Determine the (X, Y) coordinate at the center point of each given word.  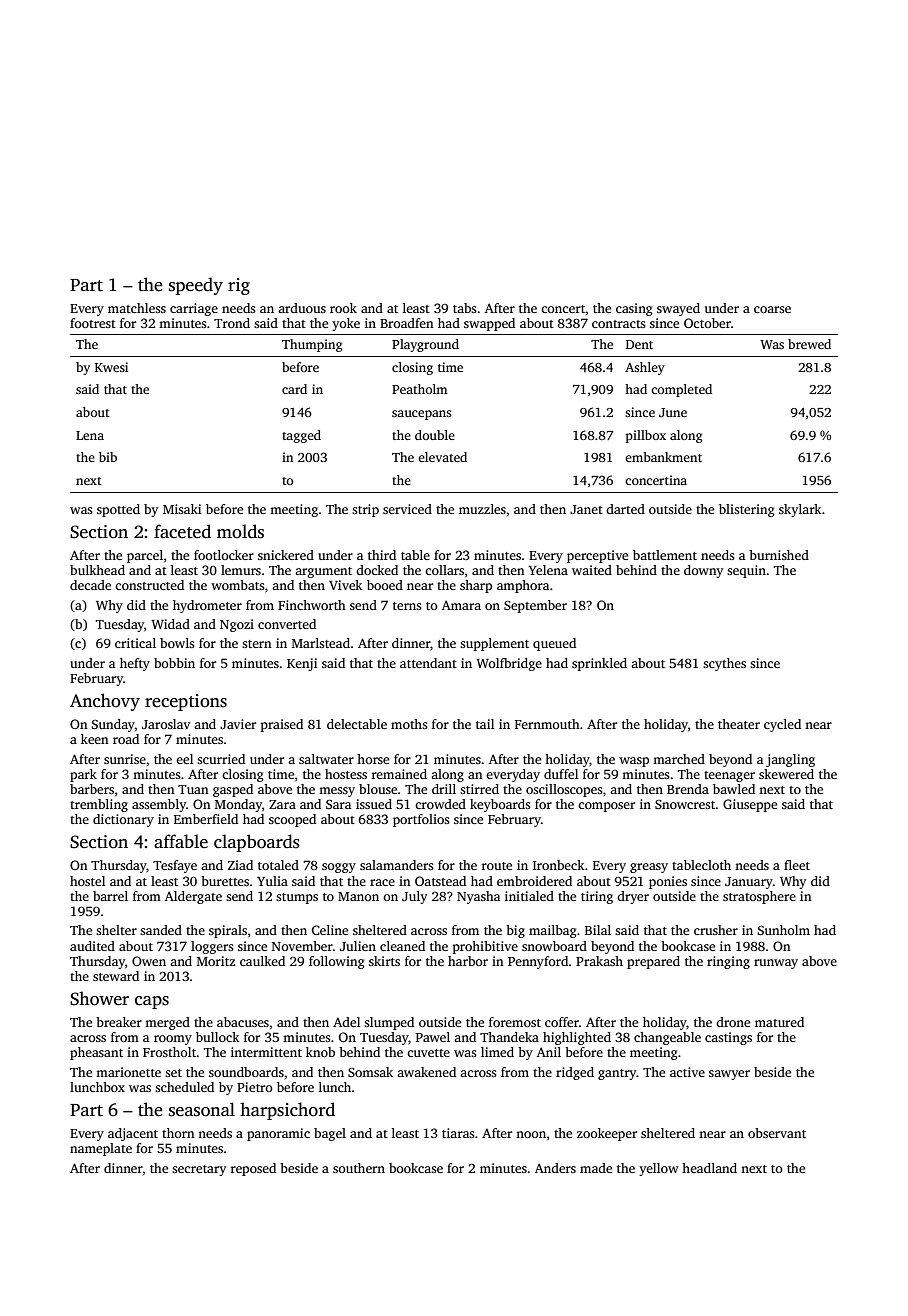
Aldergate (193, 897)
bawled (734, 789)
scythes (724, 664)
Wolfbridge (509, 664)
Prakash (599, 961)
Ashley (645, 368)
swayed (678, 309)
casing (634, 309)
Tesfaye (175, 866)
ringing (728, 962)
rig (239, 286)
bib (108, 457)
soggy (339, 868)
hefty (135, 664)
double (435, 435)
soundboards (246, 1072)
